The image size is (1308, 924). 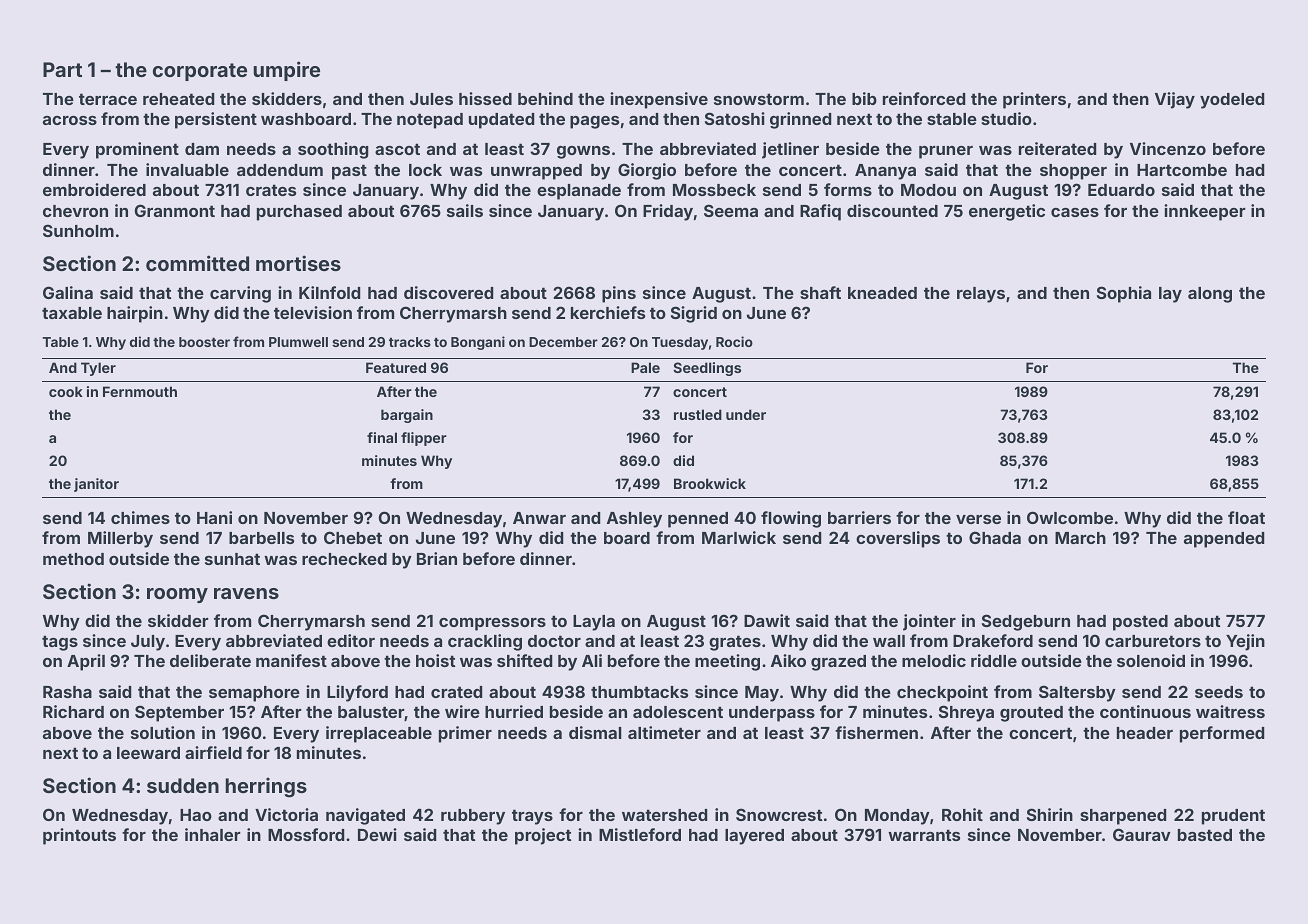 I want to click on Rocio, so click(x=734, y=341).
